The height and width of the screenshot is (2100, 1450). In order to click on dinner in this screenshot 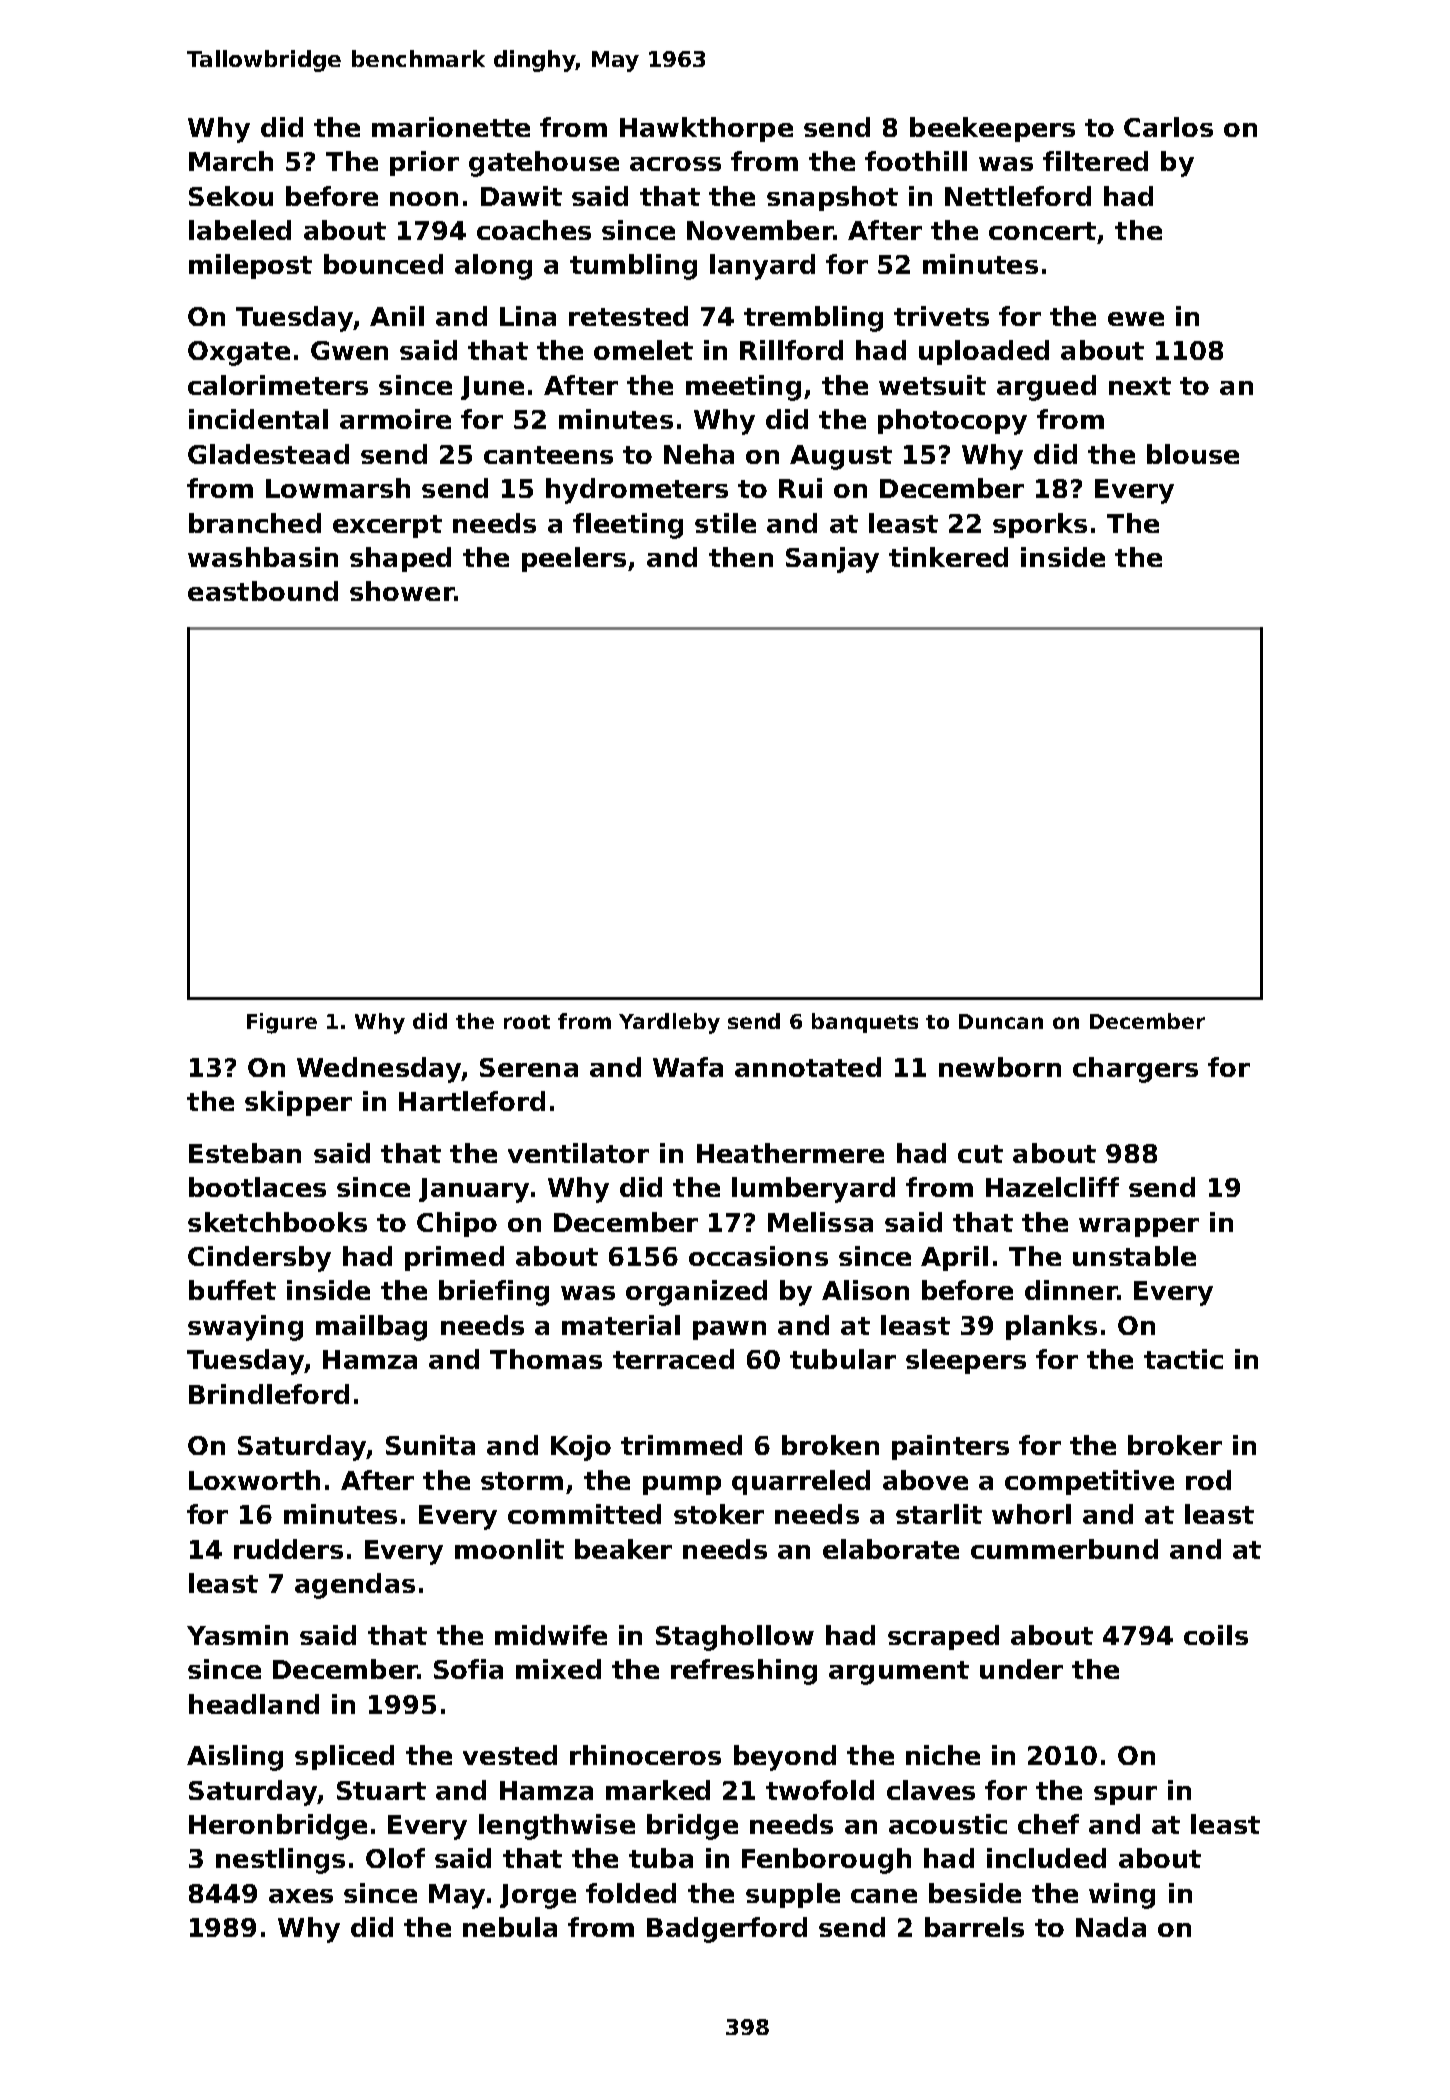, I will do `click(1071, 1290)`.
